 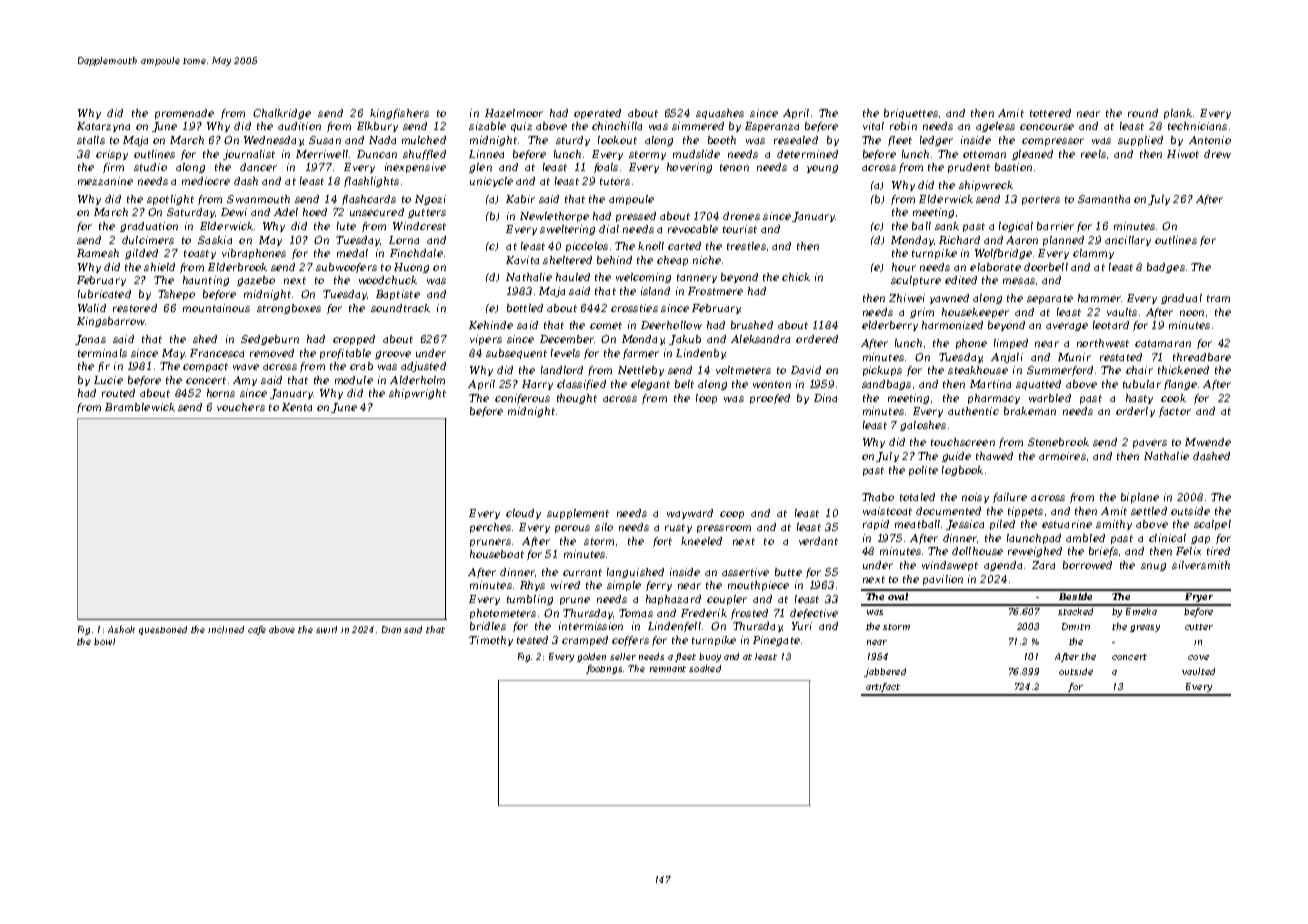 What do you see at coordinates (923, 471) in the document?
I see `polite` at bounding box center [923, 471].
